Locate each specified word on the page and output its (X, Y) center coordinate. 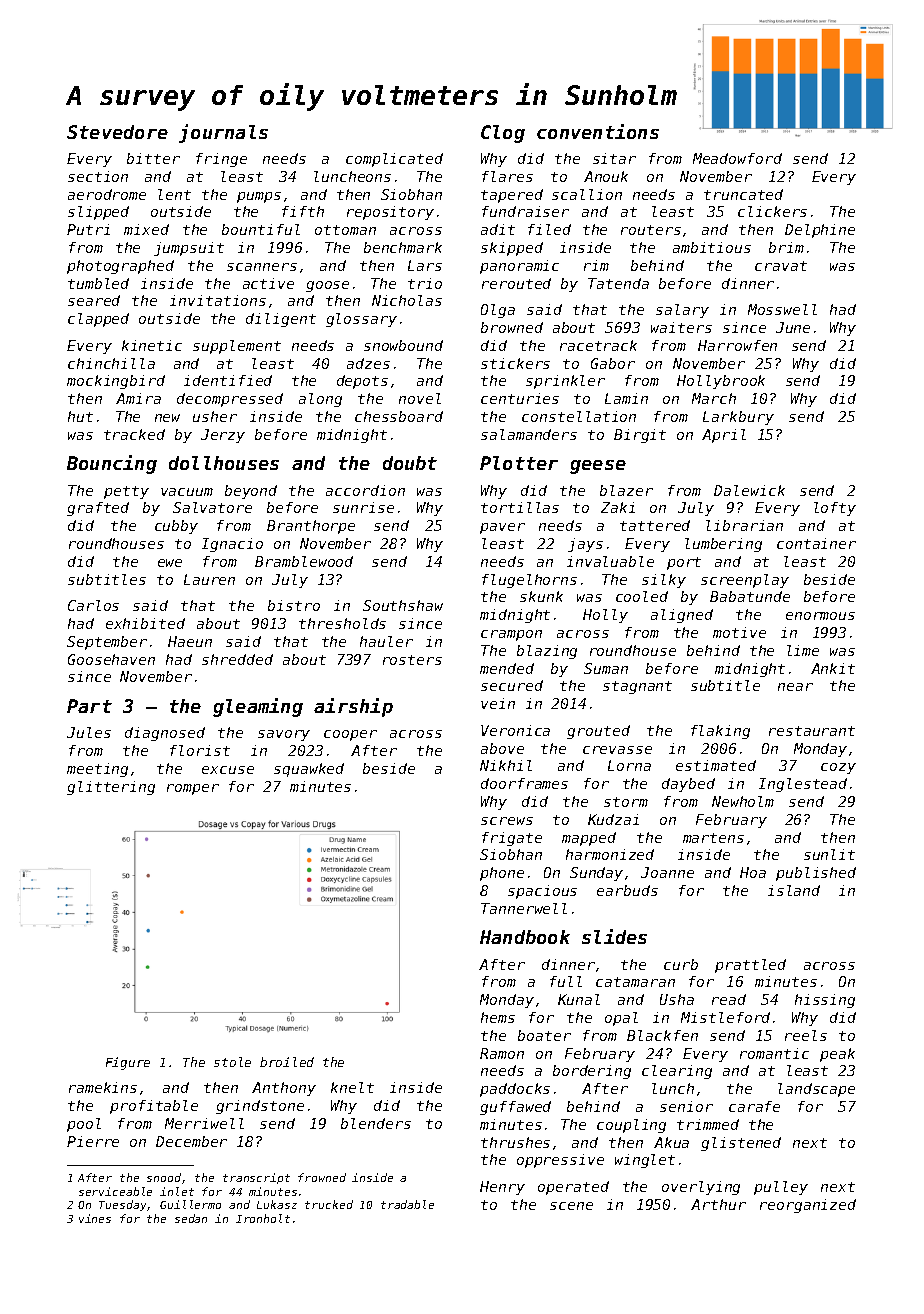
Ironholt (263, 1218)
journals (223, 133)
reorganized (808, 1206)
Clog (503, 134)
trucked (329, 1204)
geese (598, 467)
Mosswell (782, 309)
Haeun (190, 641)
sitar (614, 158)
